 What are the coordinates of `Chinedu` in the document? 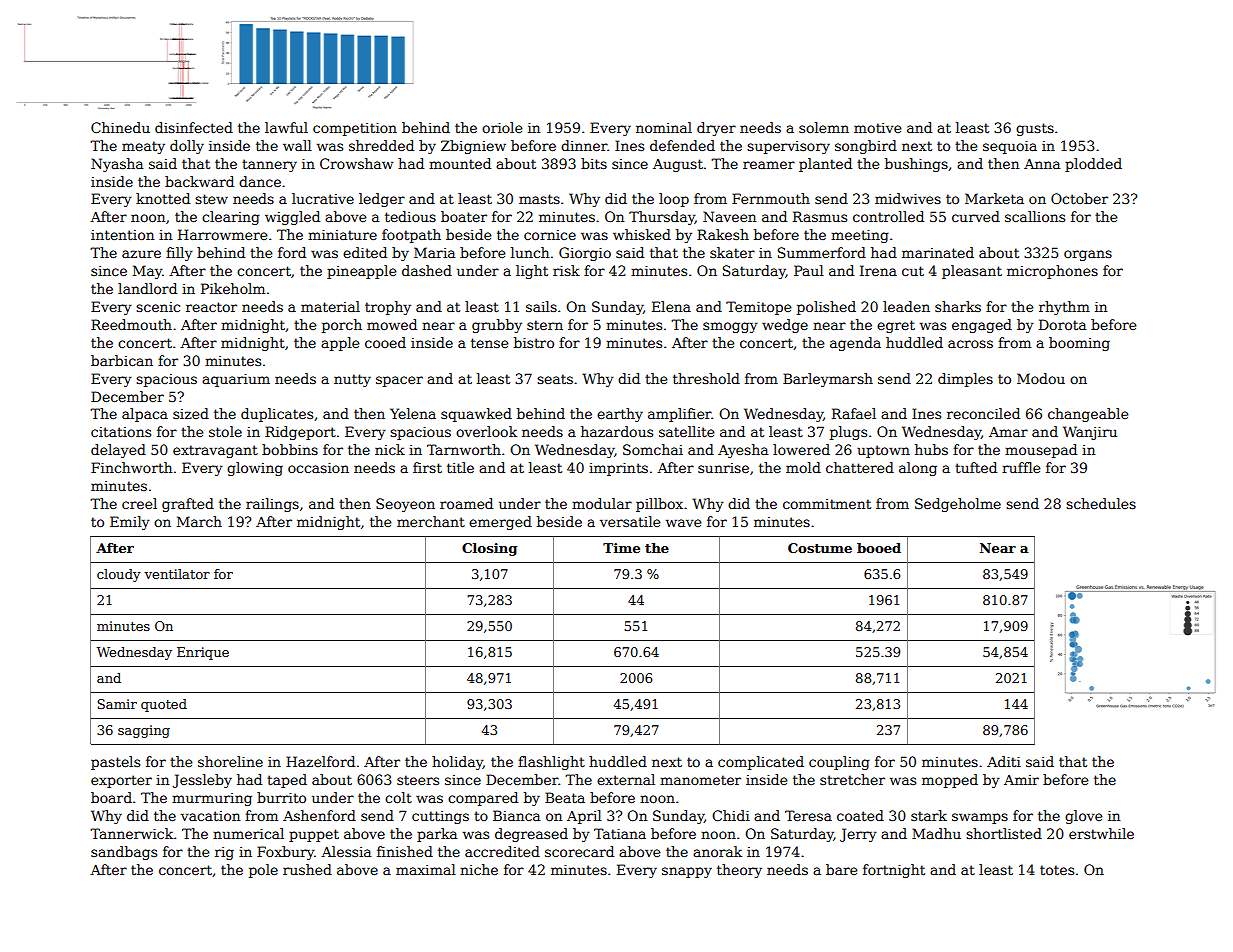 It's located at (120, 127).
